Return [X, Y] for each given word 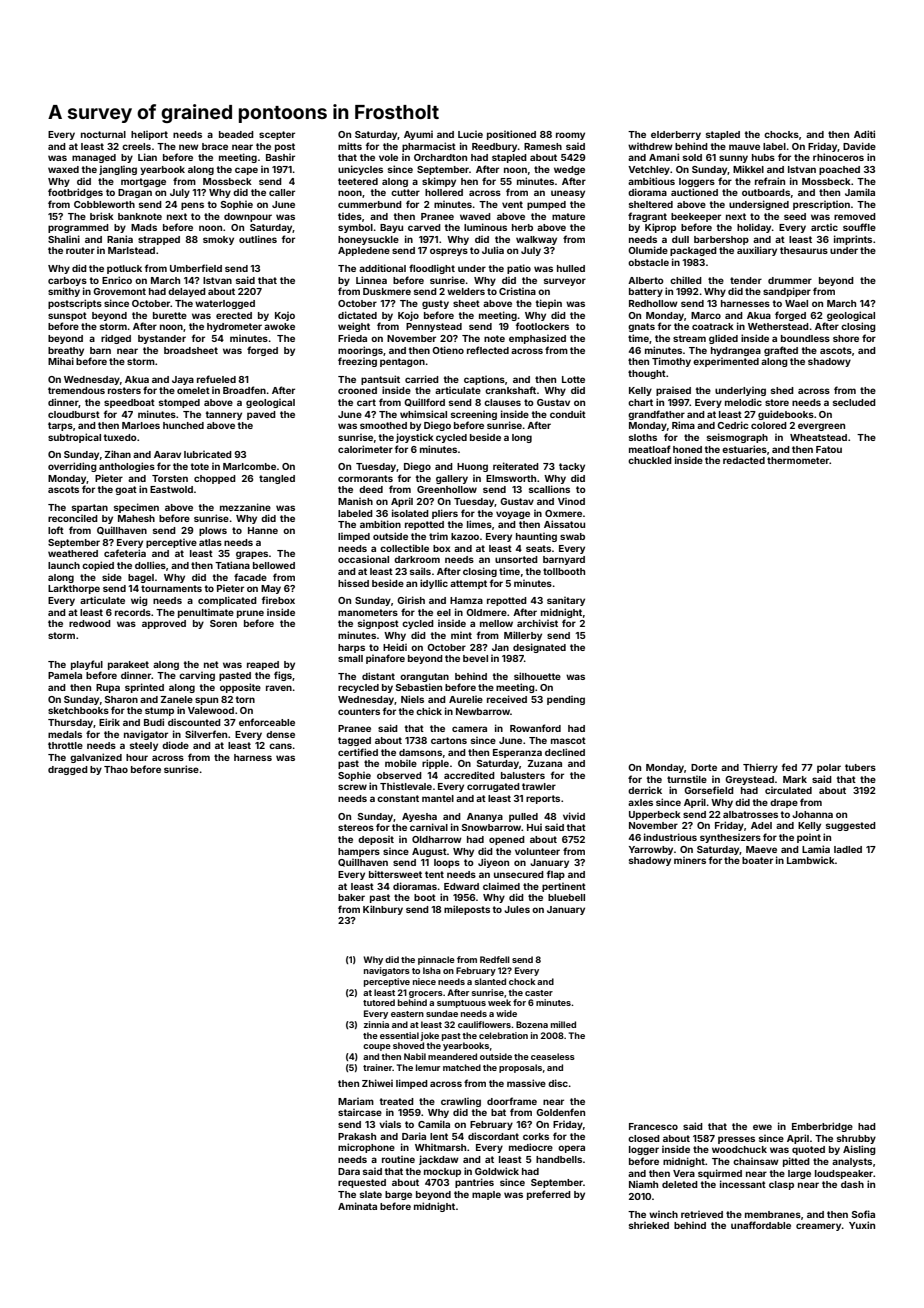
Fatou [829, 449]
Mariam [356, 1101]
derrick [645, 790]
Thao [116, 769]
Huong [472, 467]
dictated [357, 315]
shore [846, 338]
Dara [349, 1171]
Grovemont [119, 291]
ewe [762, 1127]
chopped [215, 479]
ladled [848, 849]
